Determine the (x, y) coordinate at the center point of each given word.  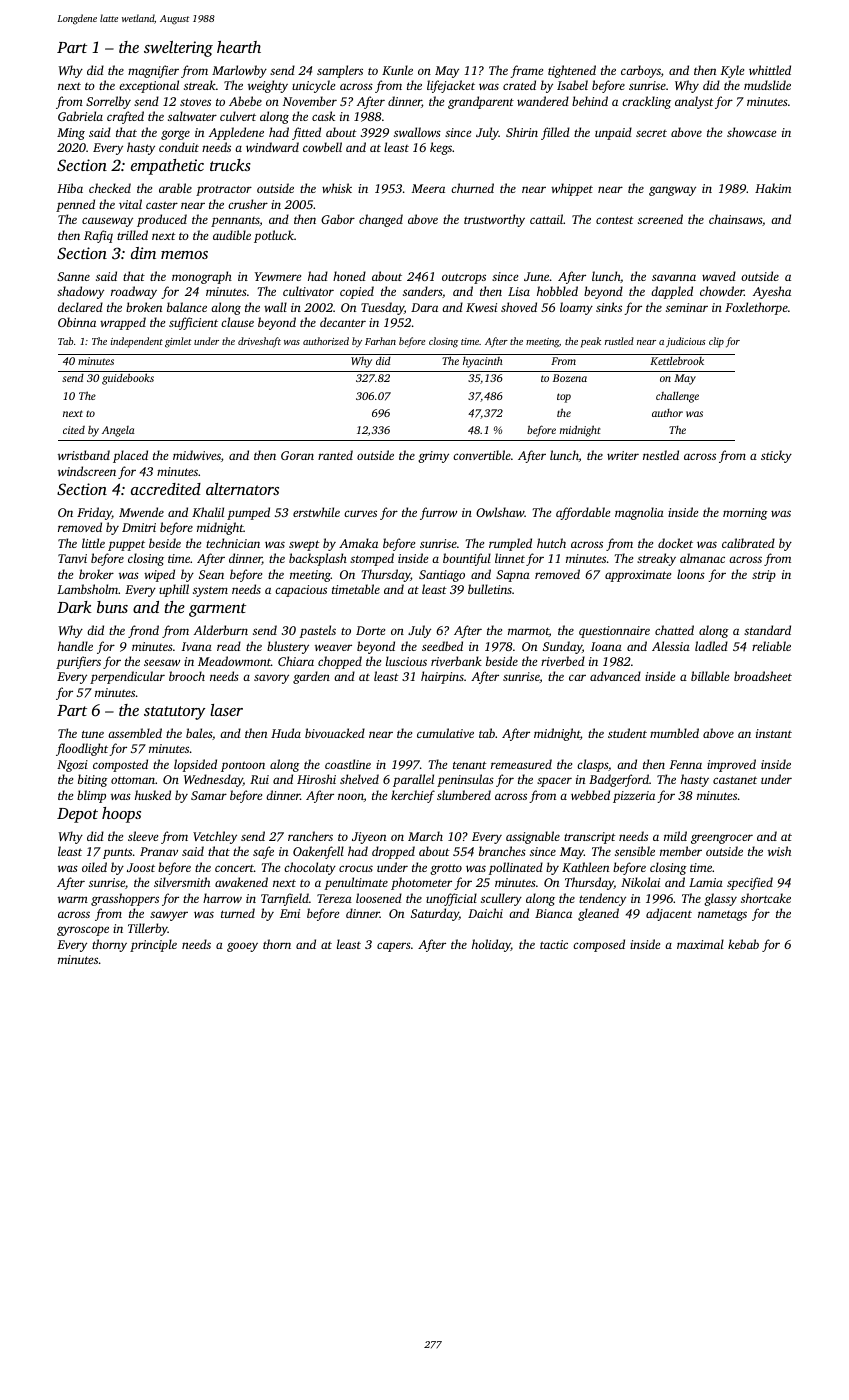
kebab (743, 944)
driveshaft (259, 342)
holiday (491, 945)
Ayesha (772, 292)
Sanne (73, 276)
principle (153, 945)
